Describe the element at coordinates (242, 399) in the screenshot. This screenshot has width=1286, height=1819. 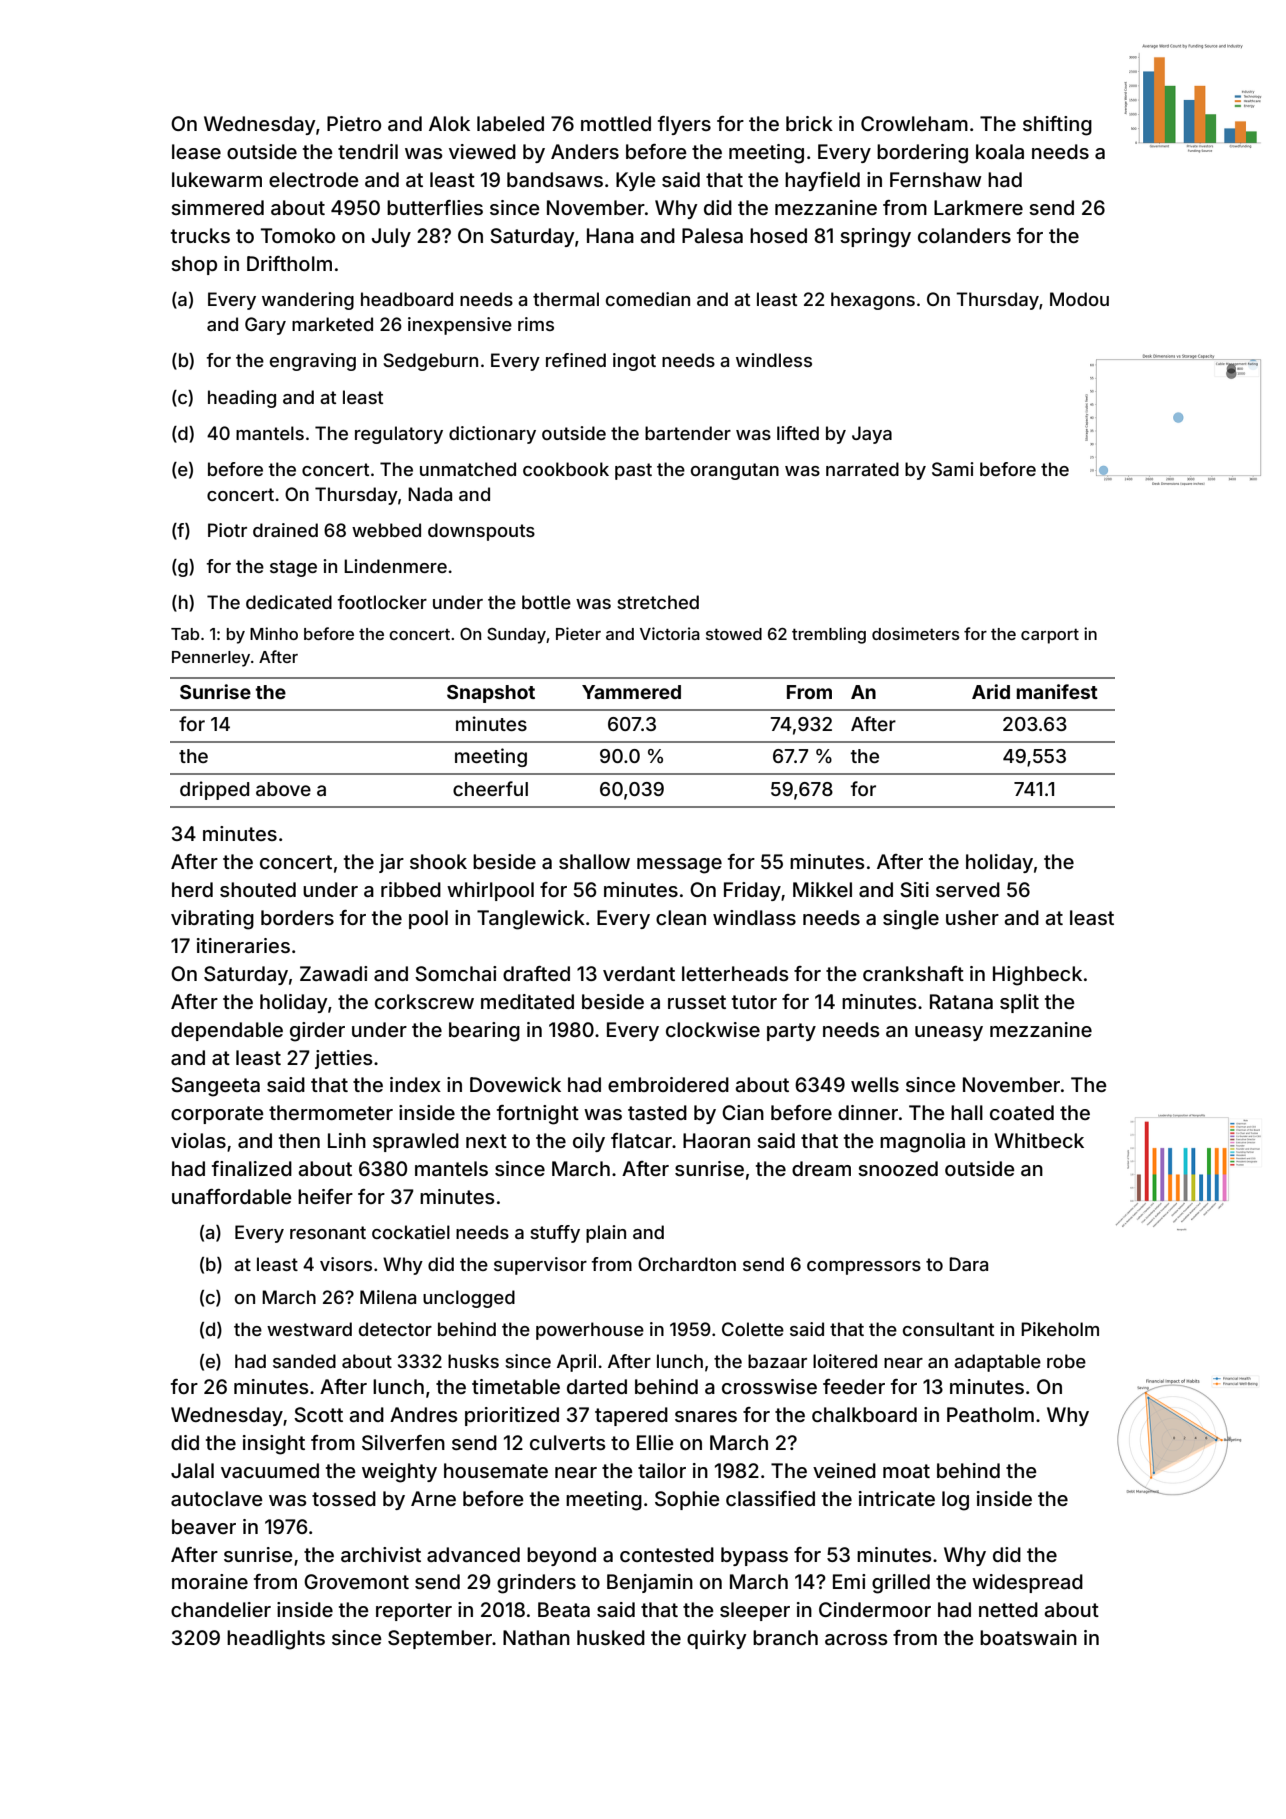
I see `heading` at that location.
